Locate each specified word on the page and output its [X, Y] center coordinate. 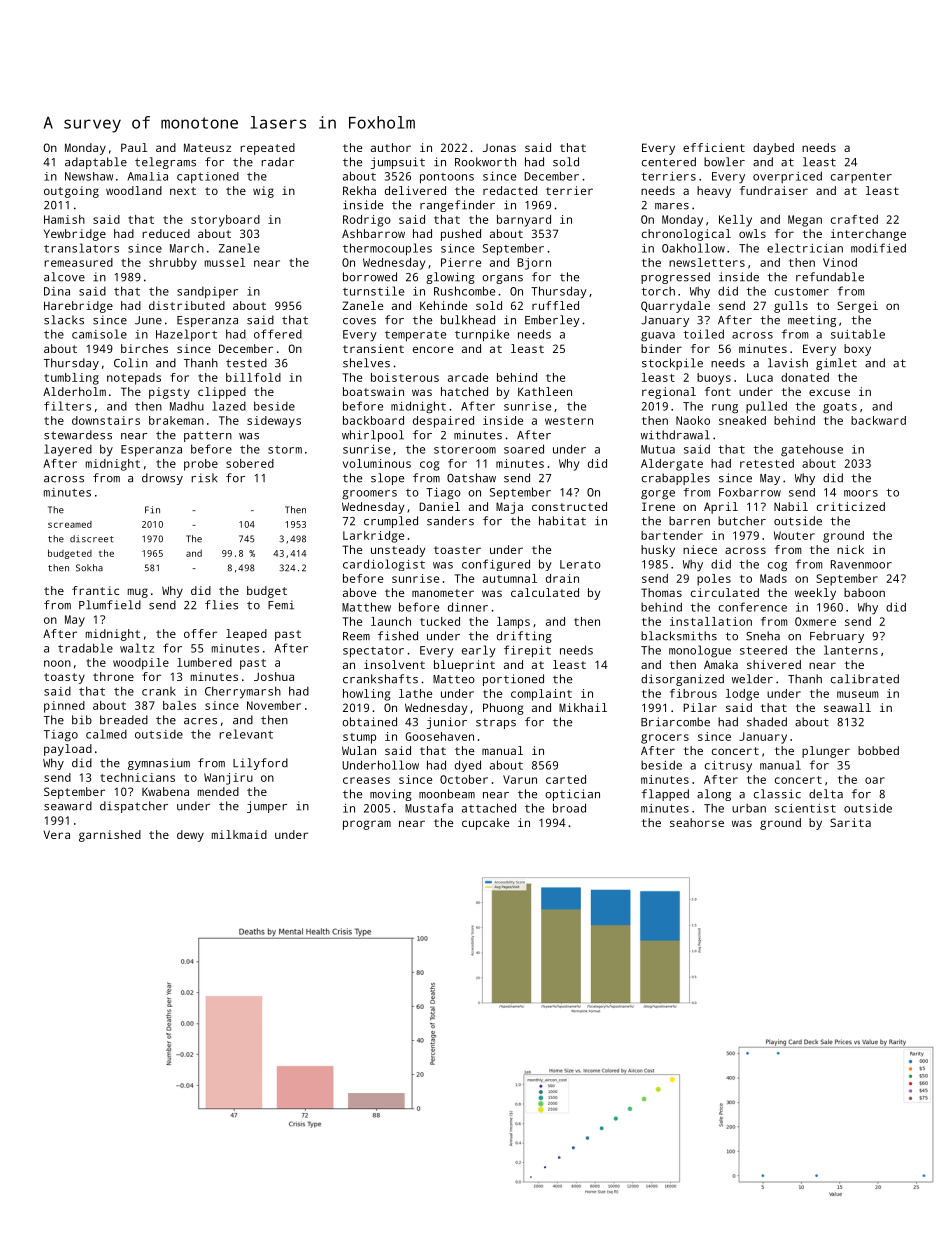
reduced [166, 233]
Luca [760, 377]
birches [144, 348]
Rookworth [485, 162]
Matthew [366, 607]
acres [200, 721]
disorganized [682, 680]
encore [433, 349]
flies [221, 605]
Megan [805, 221]
